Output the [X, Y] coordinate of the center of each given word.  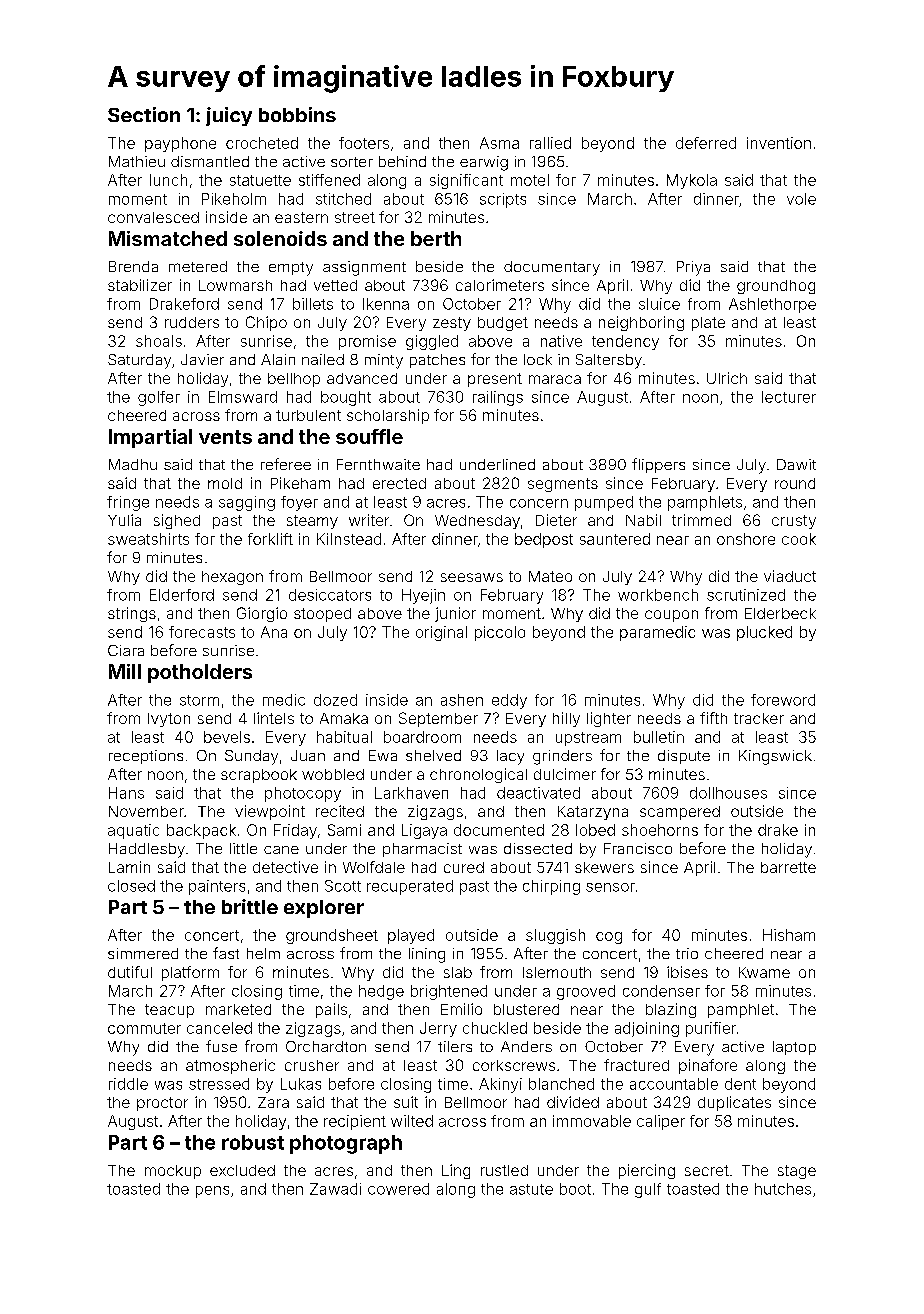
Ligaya [424, 831]
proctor [162, 1104]
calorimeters [500, 285]
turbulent [308, 415]
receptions [146, 757]
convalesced [153, 217]
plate [708, 324]
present [495, 380]
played [411, 936]
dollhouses [728, 793]
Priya [693, 268]
